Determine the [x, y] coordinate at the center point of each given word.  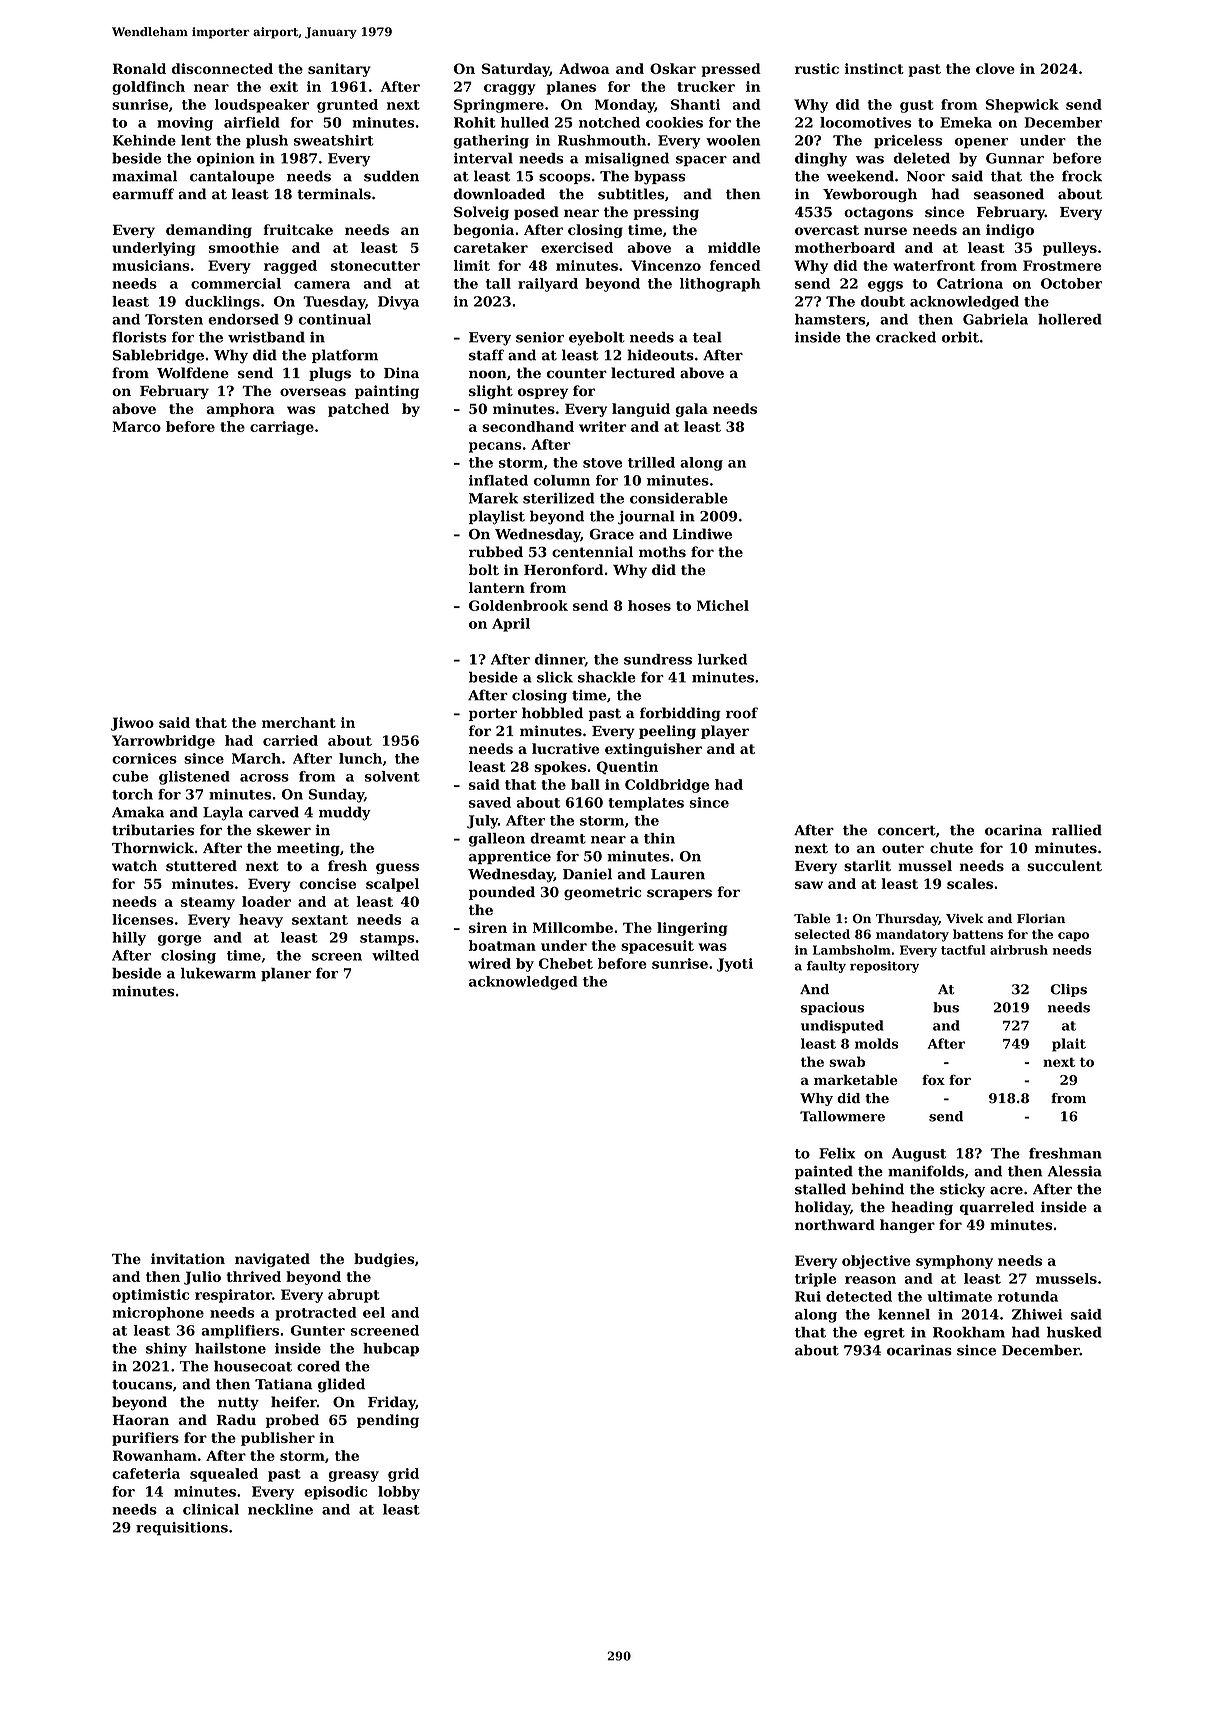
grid [403, 1475]
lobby [399, 1493]
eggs [885, 286]
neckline [280, 1509]
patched [358, 410]
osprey [543, 393]
